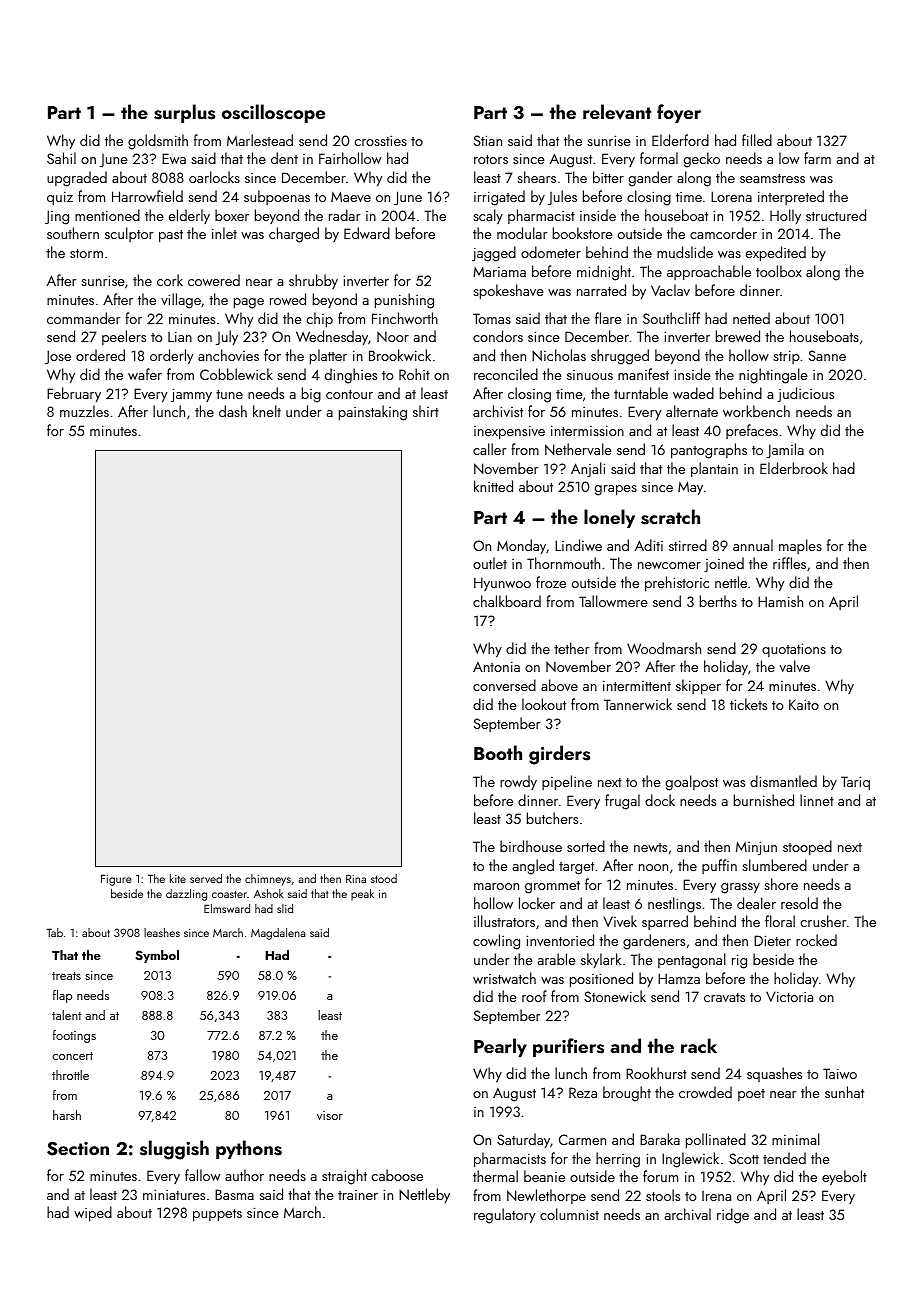 This image has width=924, height=1308. Describe the element at coordinates (679, 113) in the image. I see `foyer` at that location.
